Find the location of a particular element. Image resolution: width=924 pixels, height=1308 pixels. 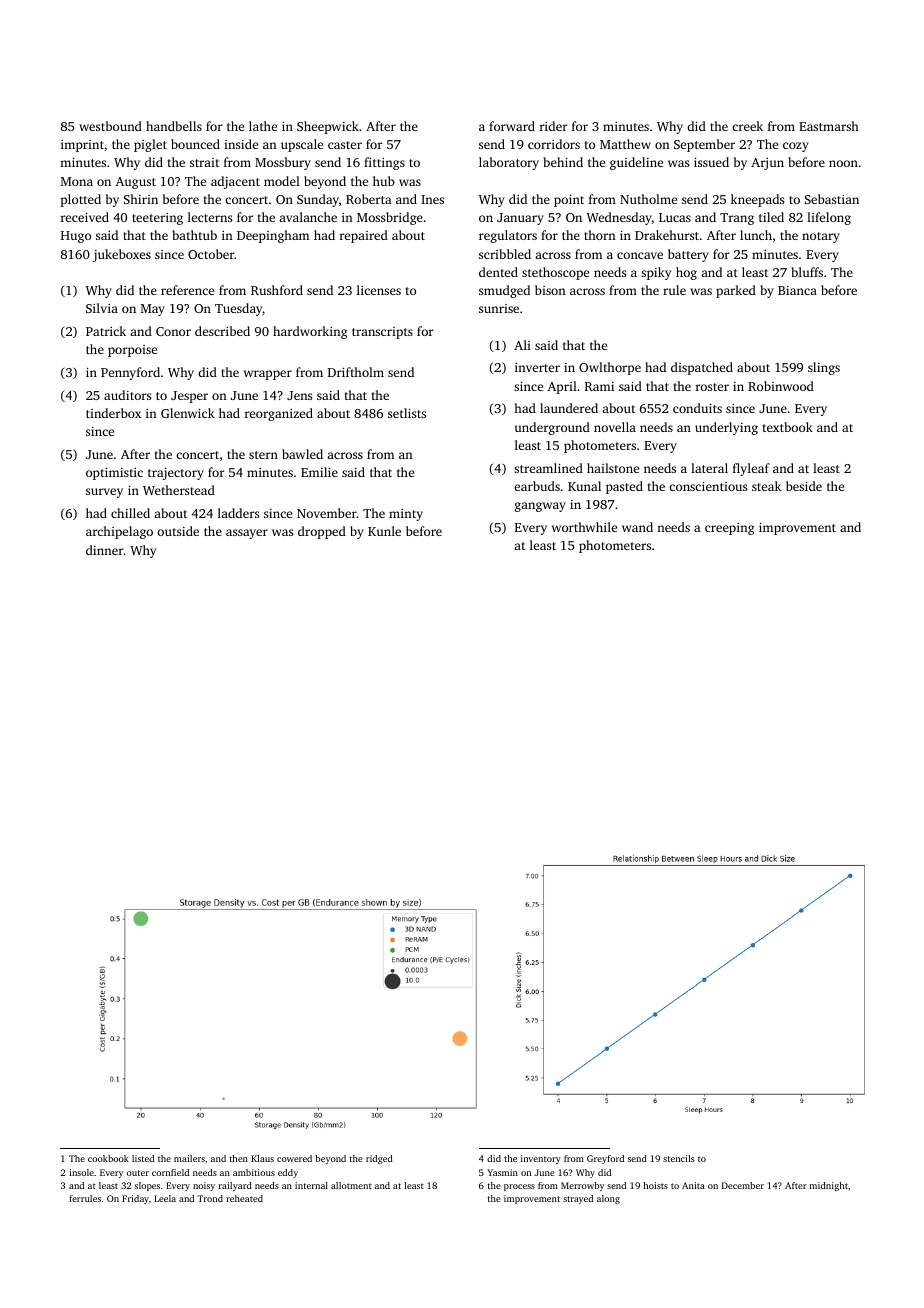

wand is located at coordinates (637, 527).
